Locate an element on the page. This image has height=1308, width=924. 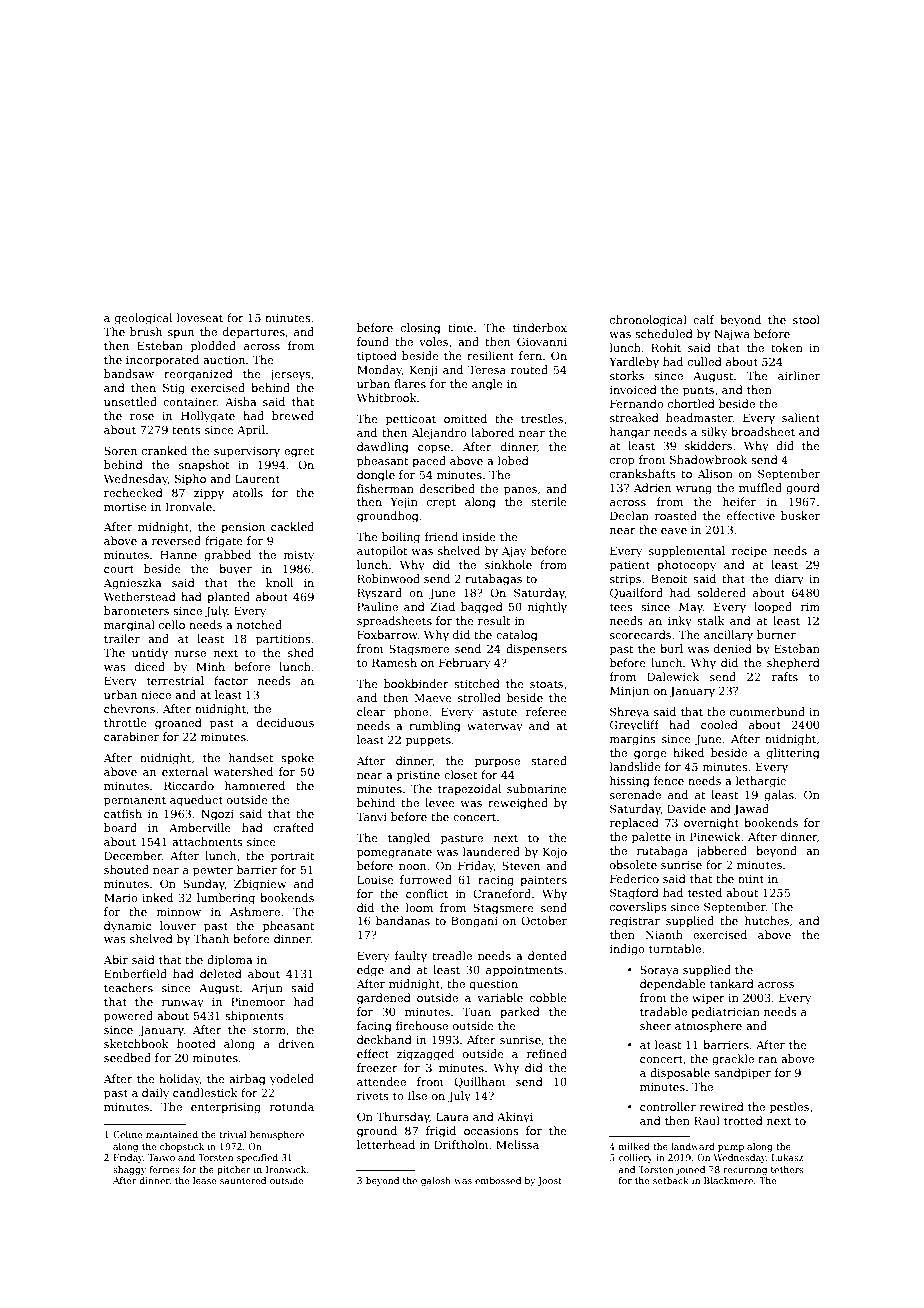
tents is located at coordinates (186, 430).
